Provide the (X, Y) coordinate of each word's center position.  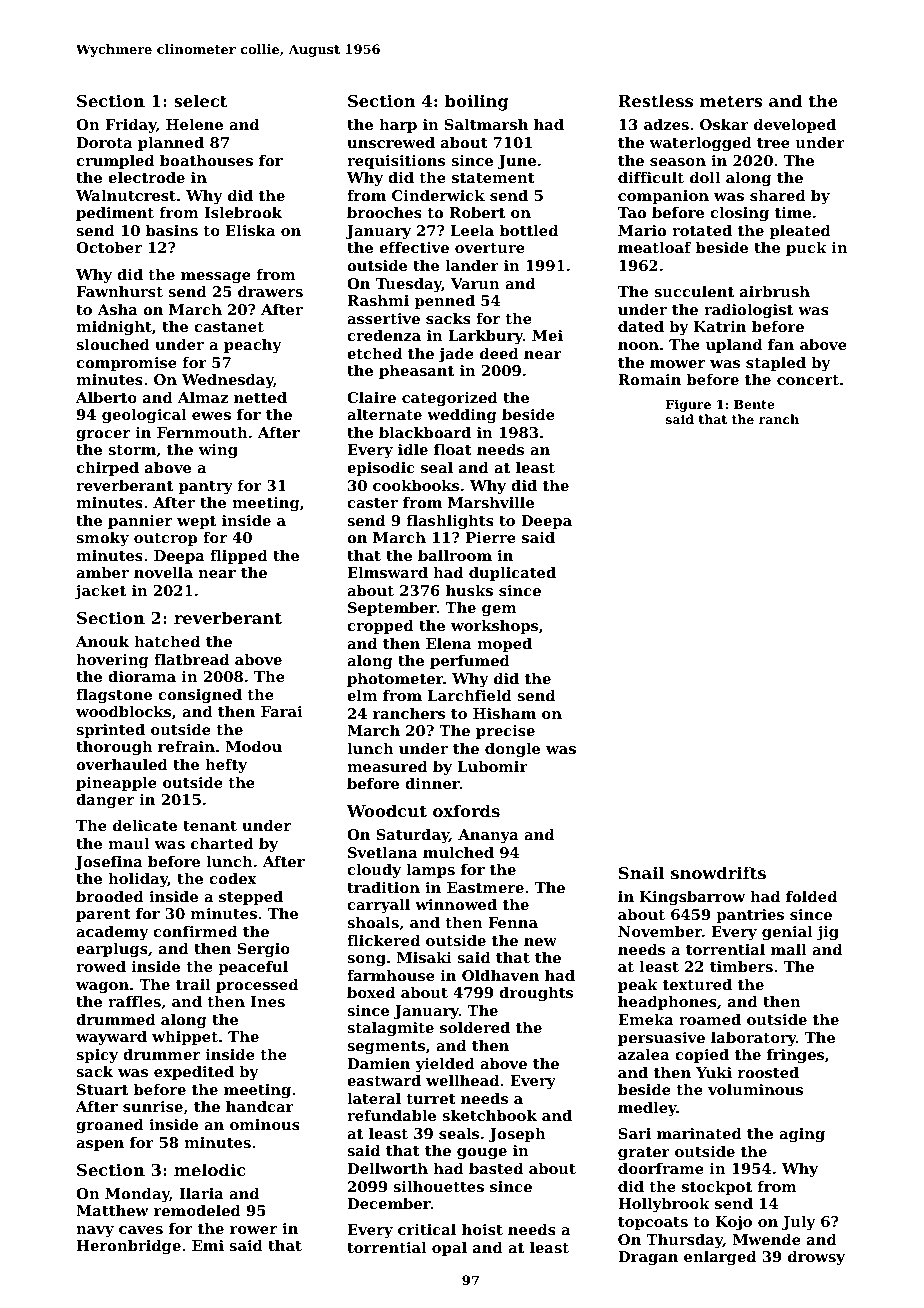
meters (731, 101)
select (200, 100)
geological (144, 416)
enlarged (720, 1258)
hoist (482, 1229)
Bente (754, 404)
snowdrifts (718, 872)
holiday (138, 880)
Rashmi (378, 300)
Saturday (412, 836)
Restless (655, 100)
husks (469, 590)
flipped (239, 557)
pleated (800, 232)
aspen (100, 1145)
